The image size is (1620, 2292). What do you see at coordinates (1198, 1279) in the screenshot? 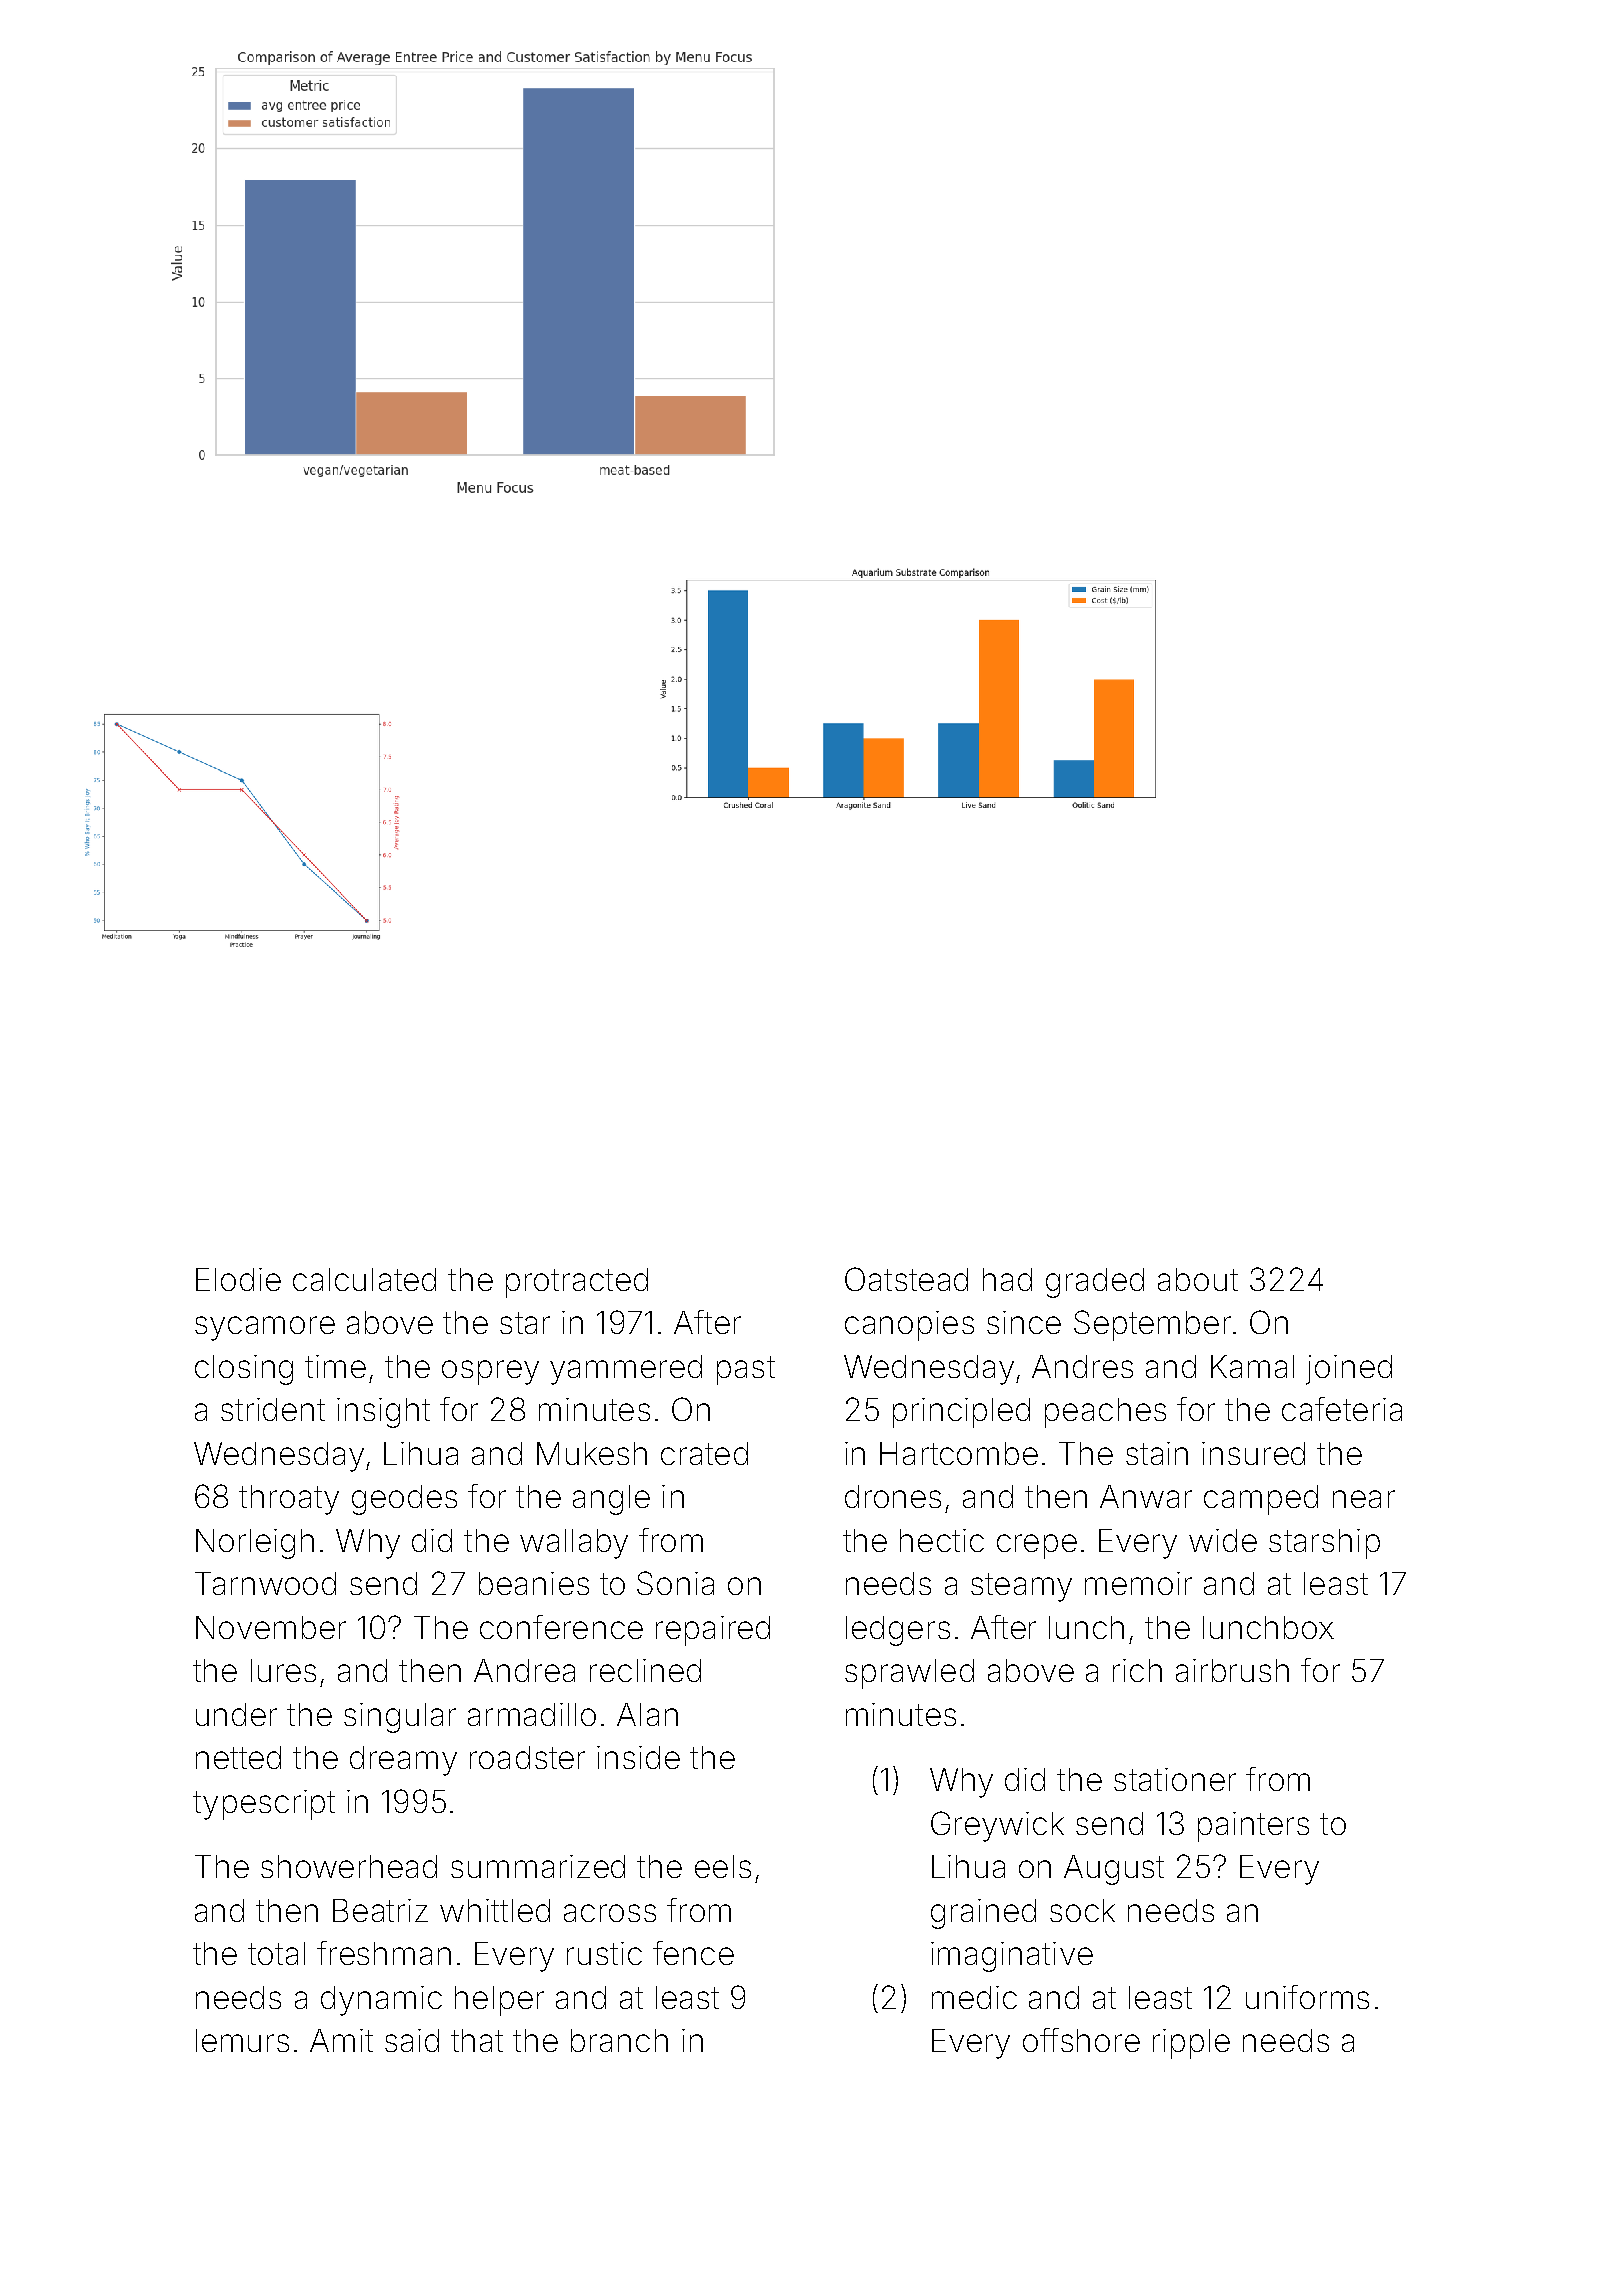
I see `about` at bounding box center [1198, 1279].
